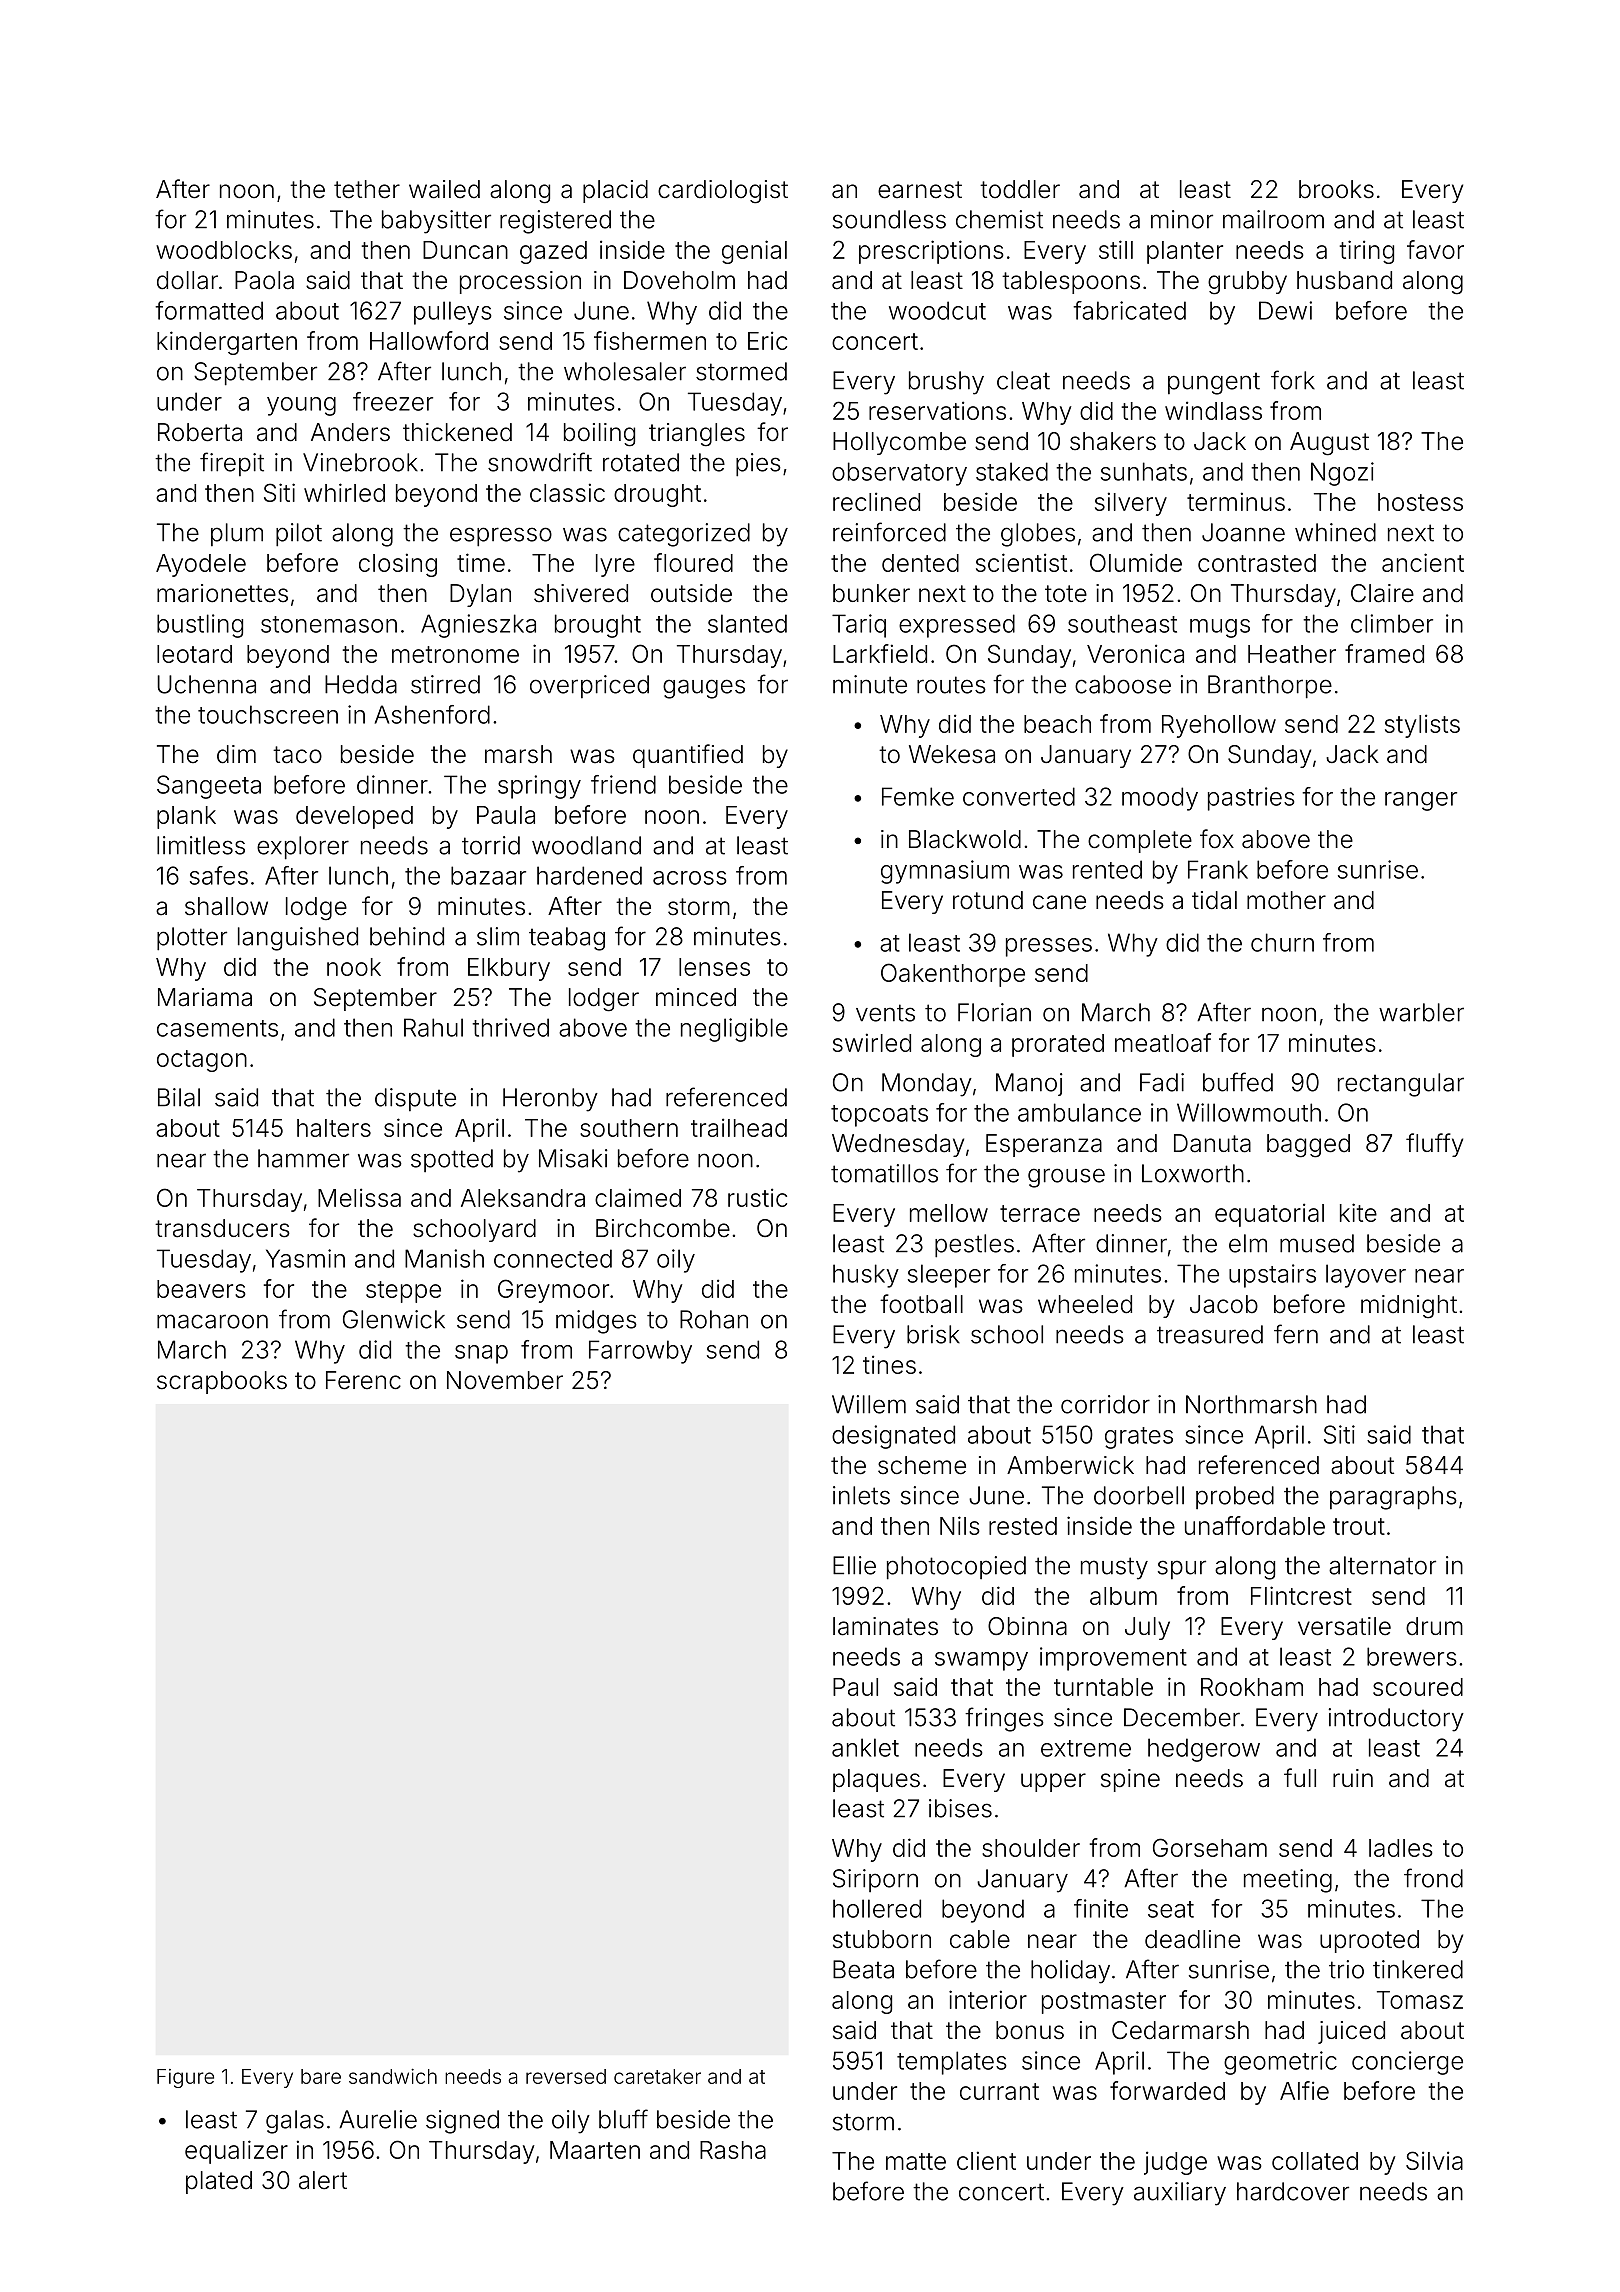  Describe the element at coordinates (520, 282) in the document. I see `procession` at that location.
